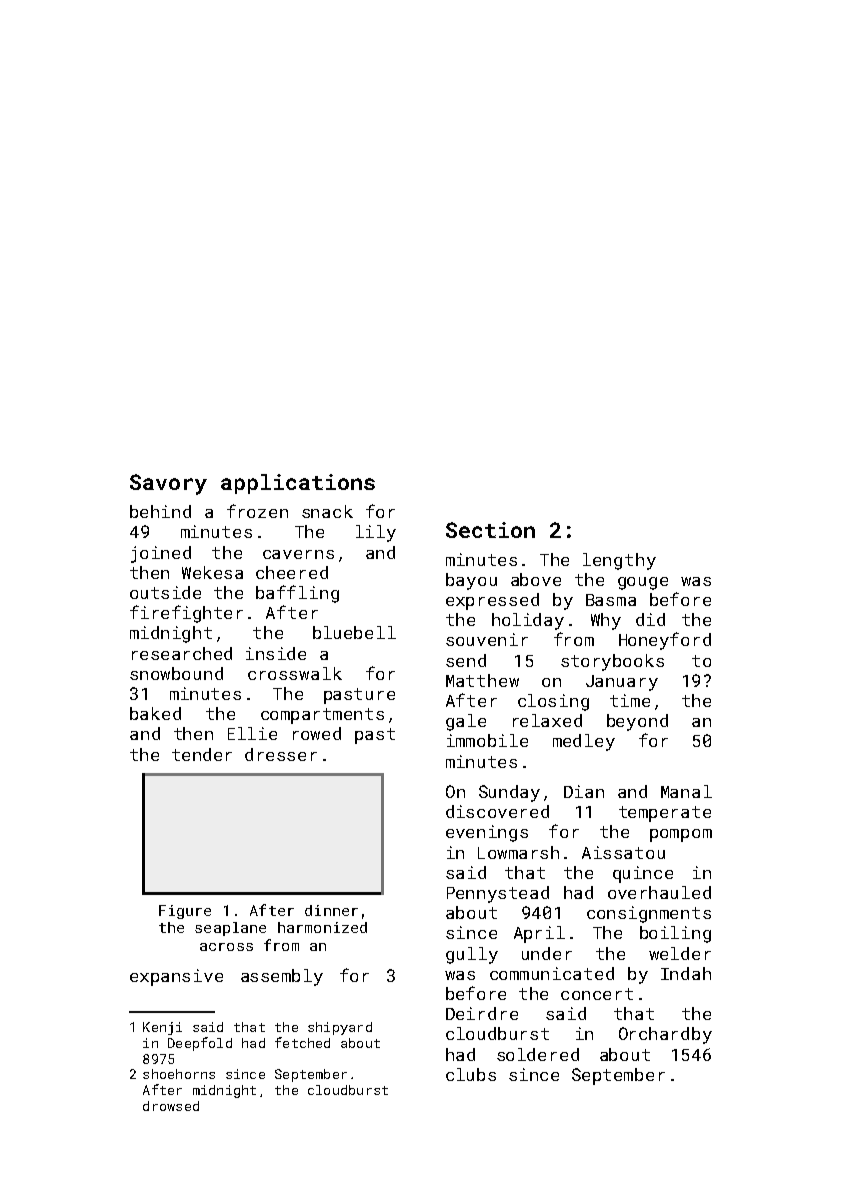 This image has width=842, height=1195. What do you see at coordinates (466, 722) in the image?
I see `gale` at bounding box center [466, 722].
